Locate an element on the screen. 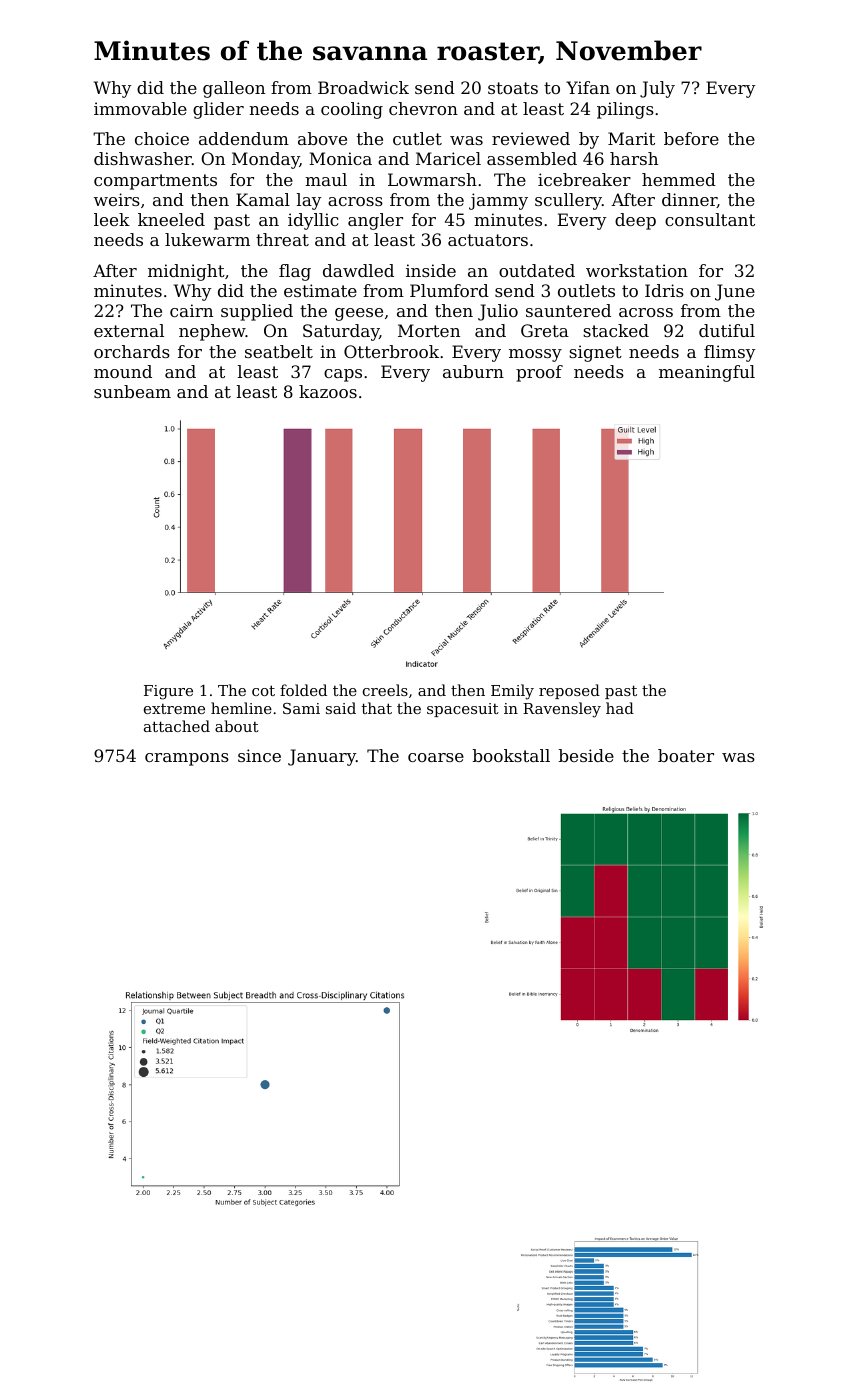  dutiful is located at coordinates (727, 330).
